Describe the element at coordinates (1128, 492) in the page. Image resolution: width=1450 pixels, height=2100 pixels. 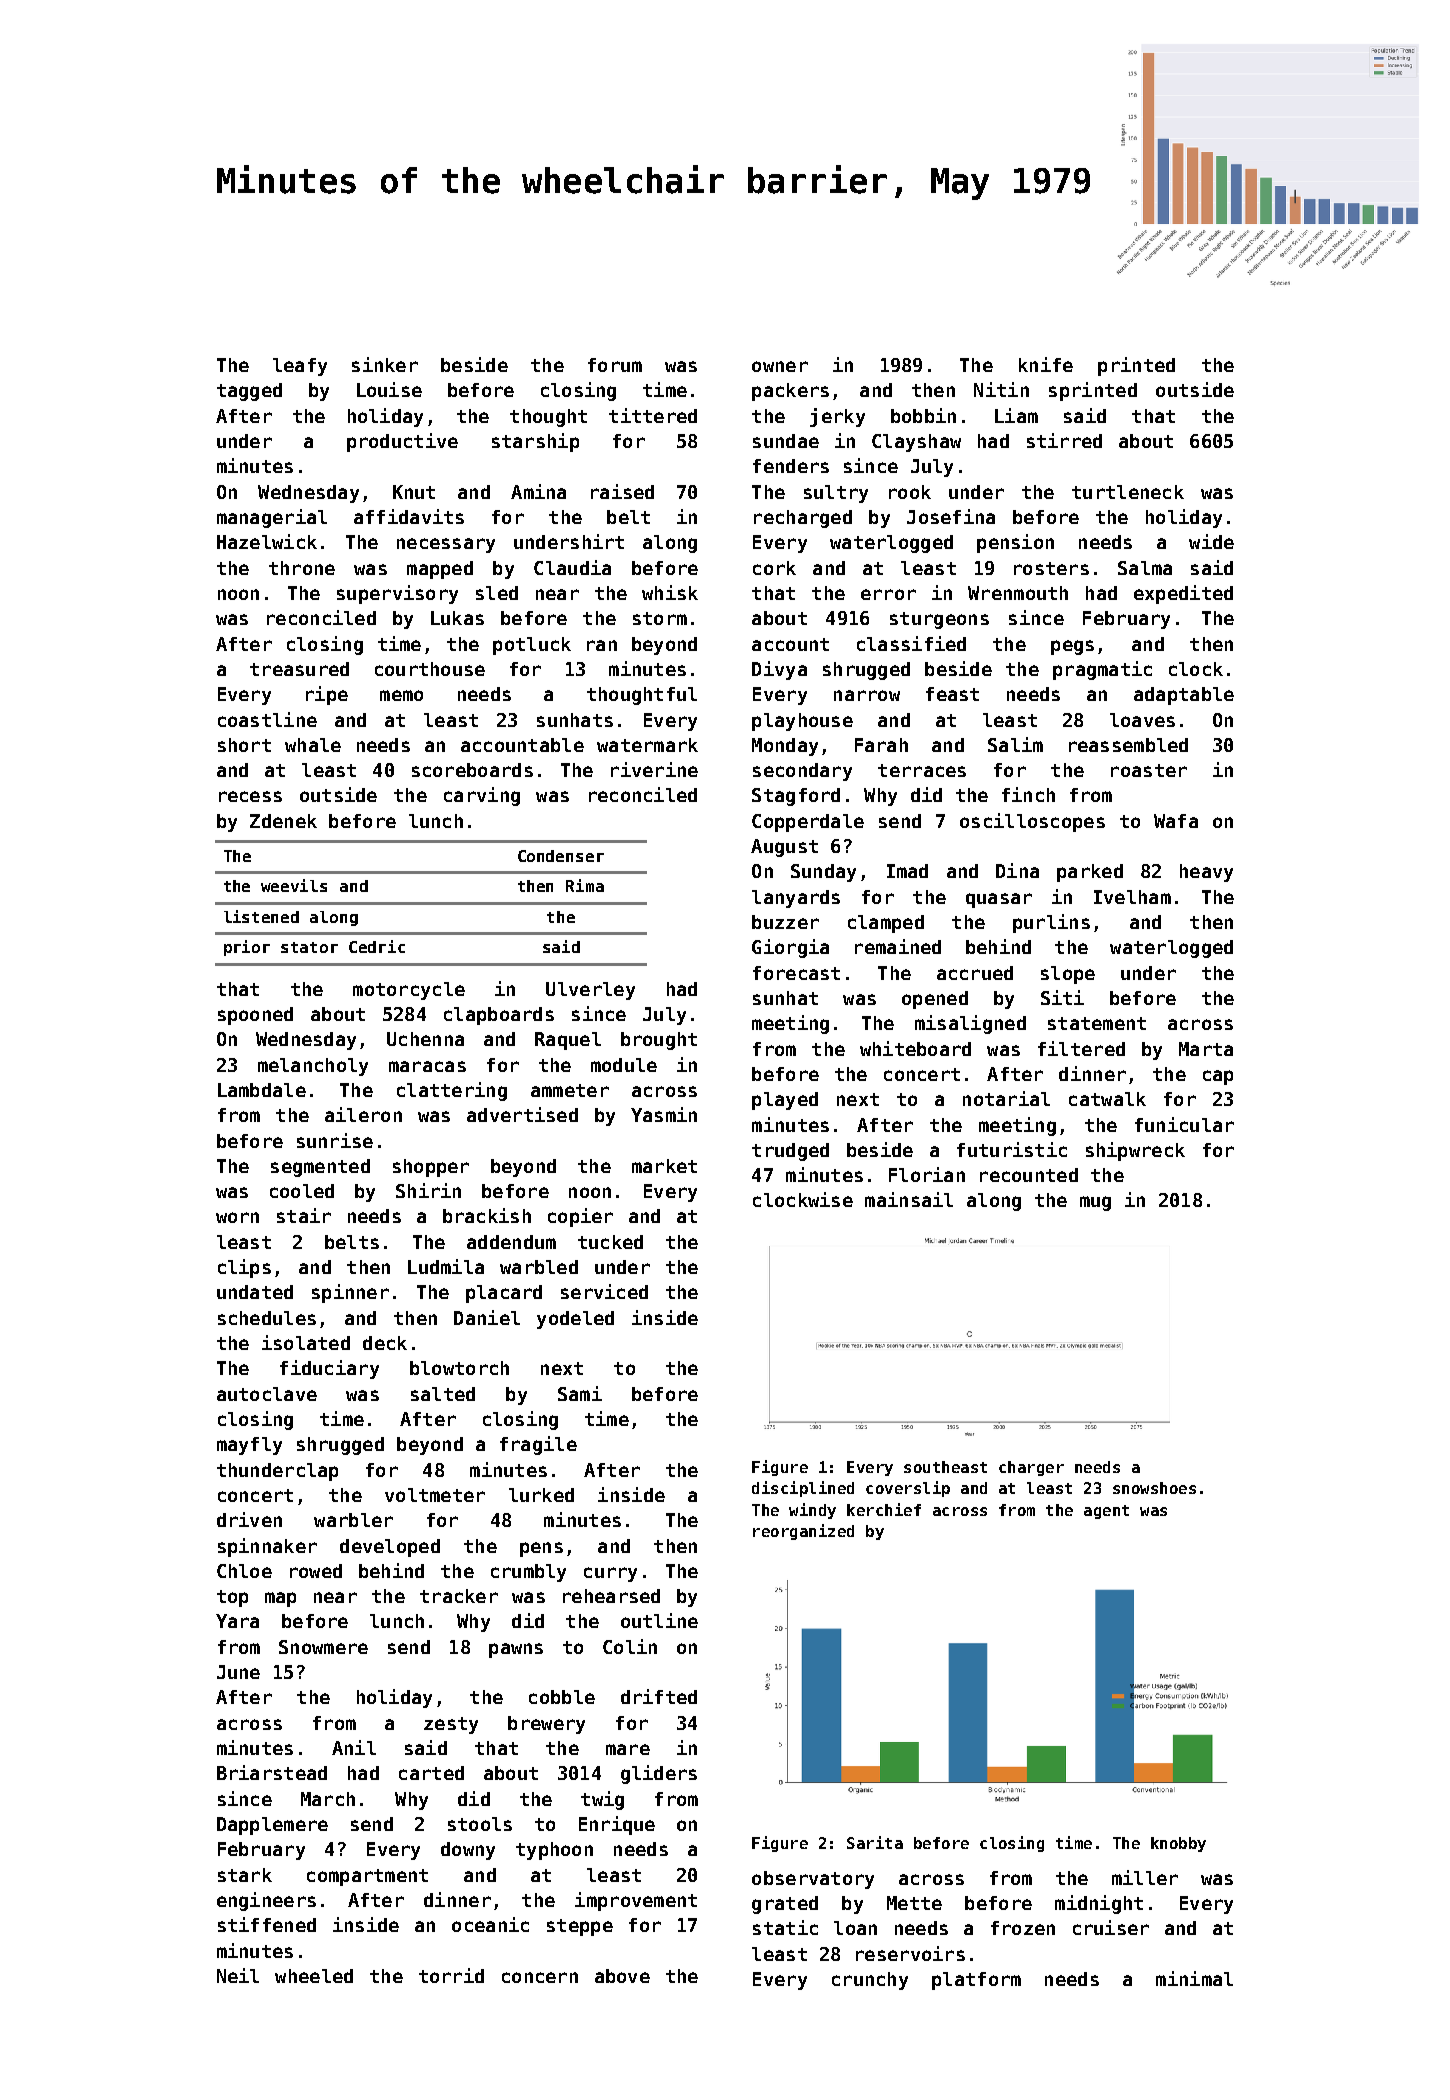
I see `turtleneck` at that location.
